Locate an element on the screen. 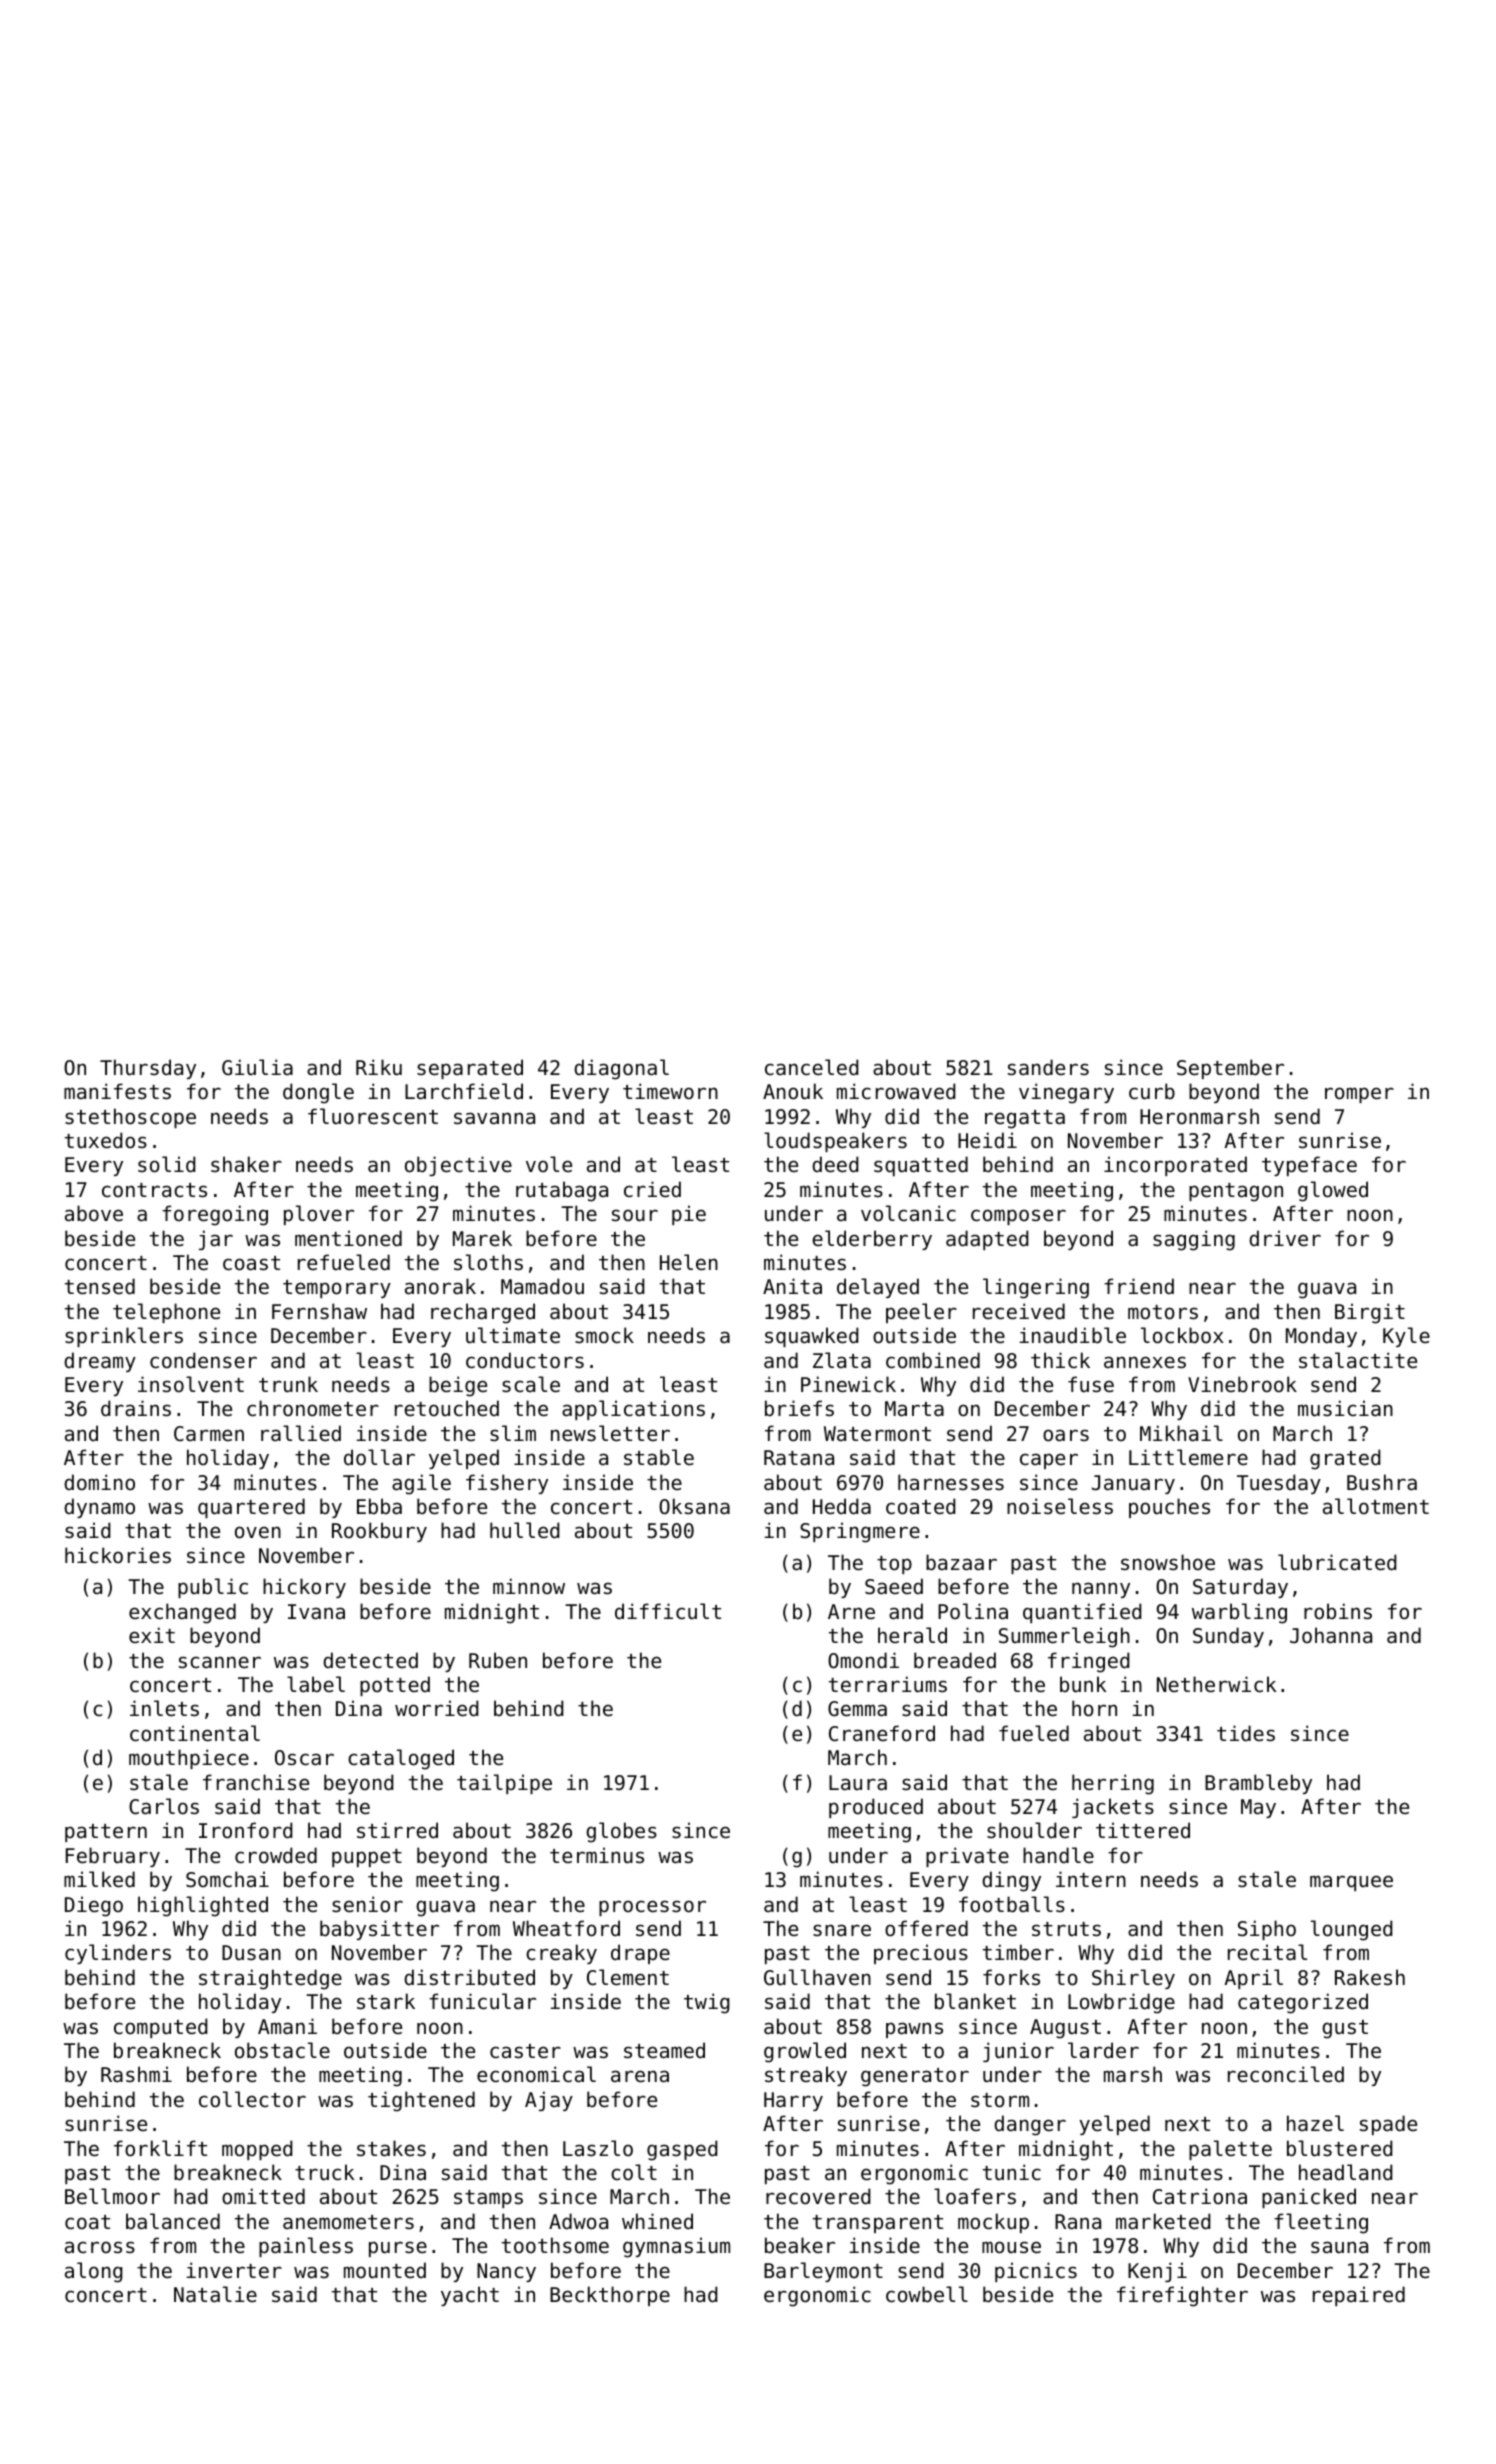  scanner is located at coordinates (220, 1662).
